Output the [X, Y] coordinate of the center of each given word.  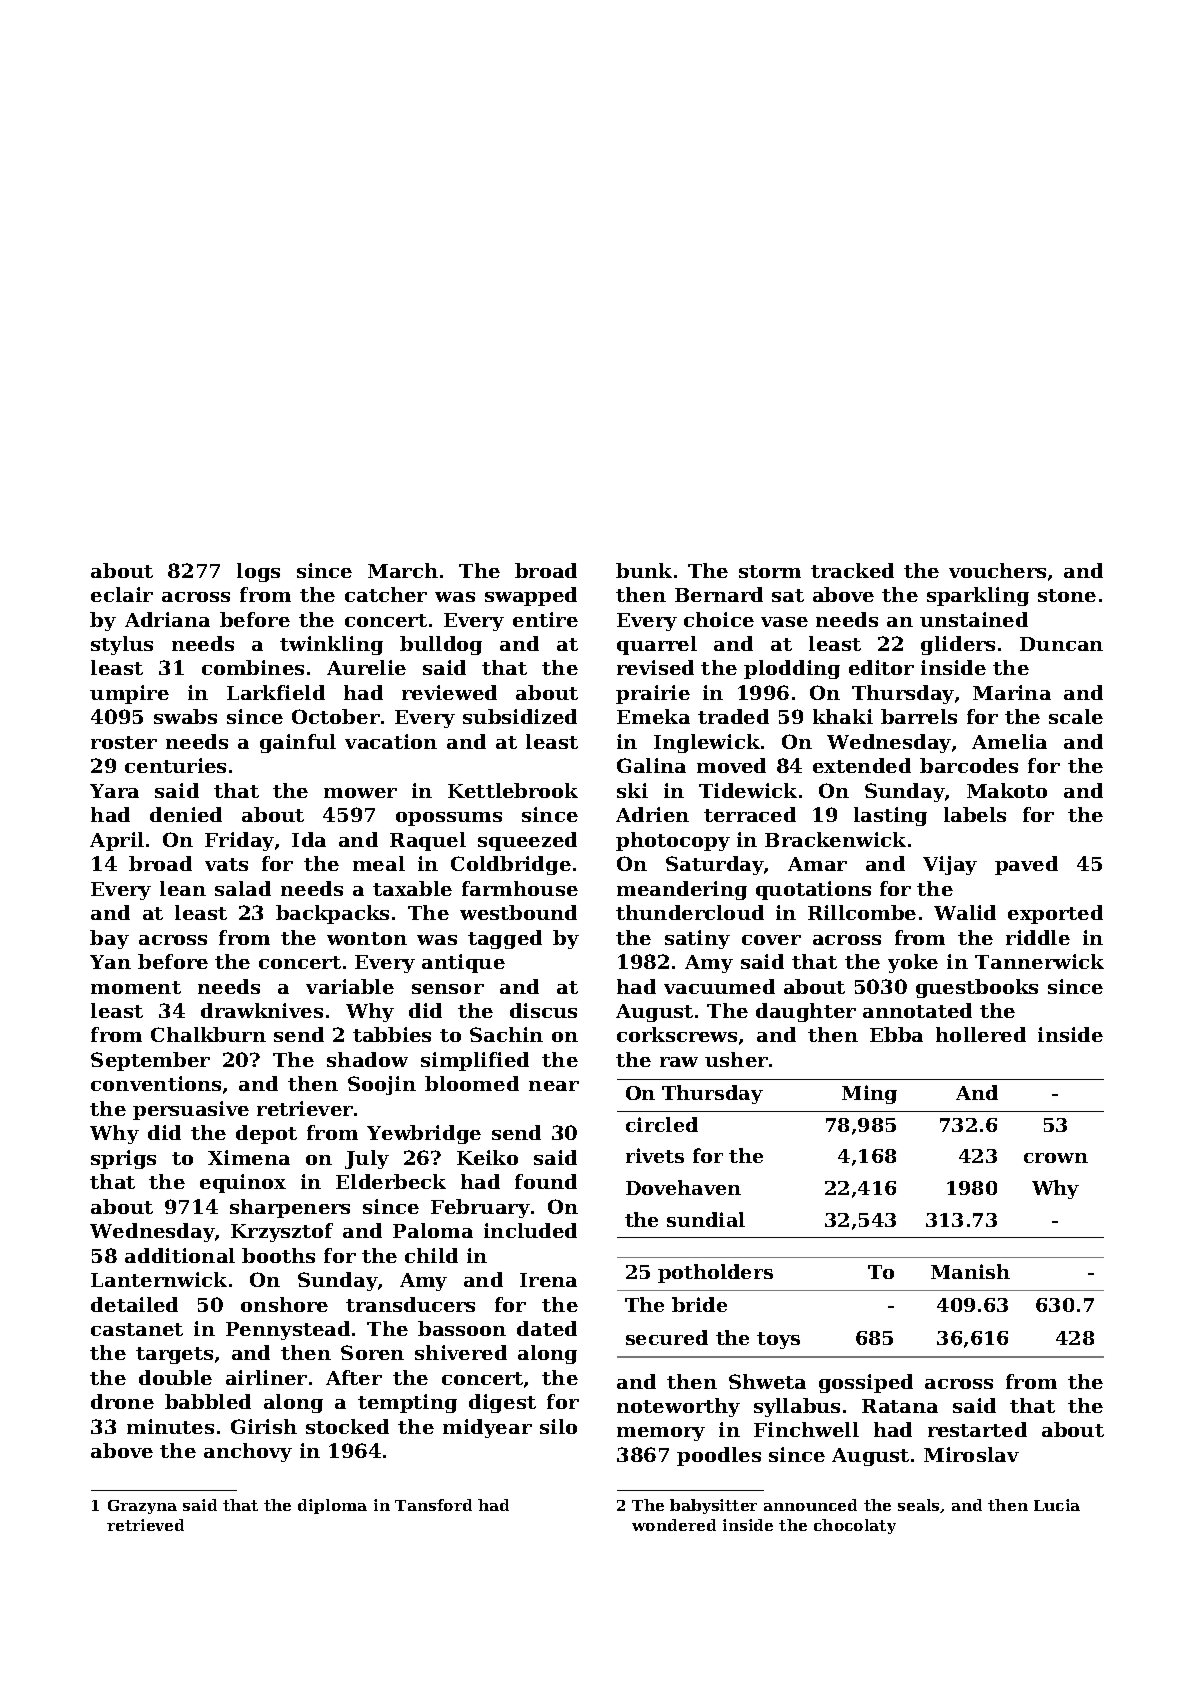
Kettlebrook [513, 790]
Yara [114, 791]
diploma [332, 1506]
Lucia [1057, 1505]
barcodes [969, 765]
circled [662, 1124]
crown [1056, 1158]
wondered [674, 1525]
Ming [869, 1094]
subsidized [520, 716]
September [150, 1061]
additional [180, 1255]
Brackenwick [835, 839]
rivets [655, 1155]
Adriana [167, 619]
